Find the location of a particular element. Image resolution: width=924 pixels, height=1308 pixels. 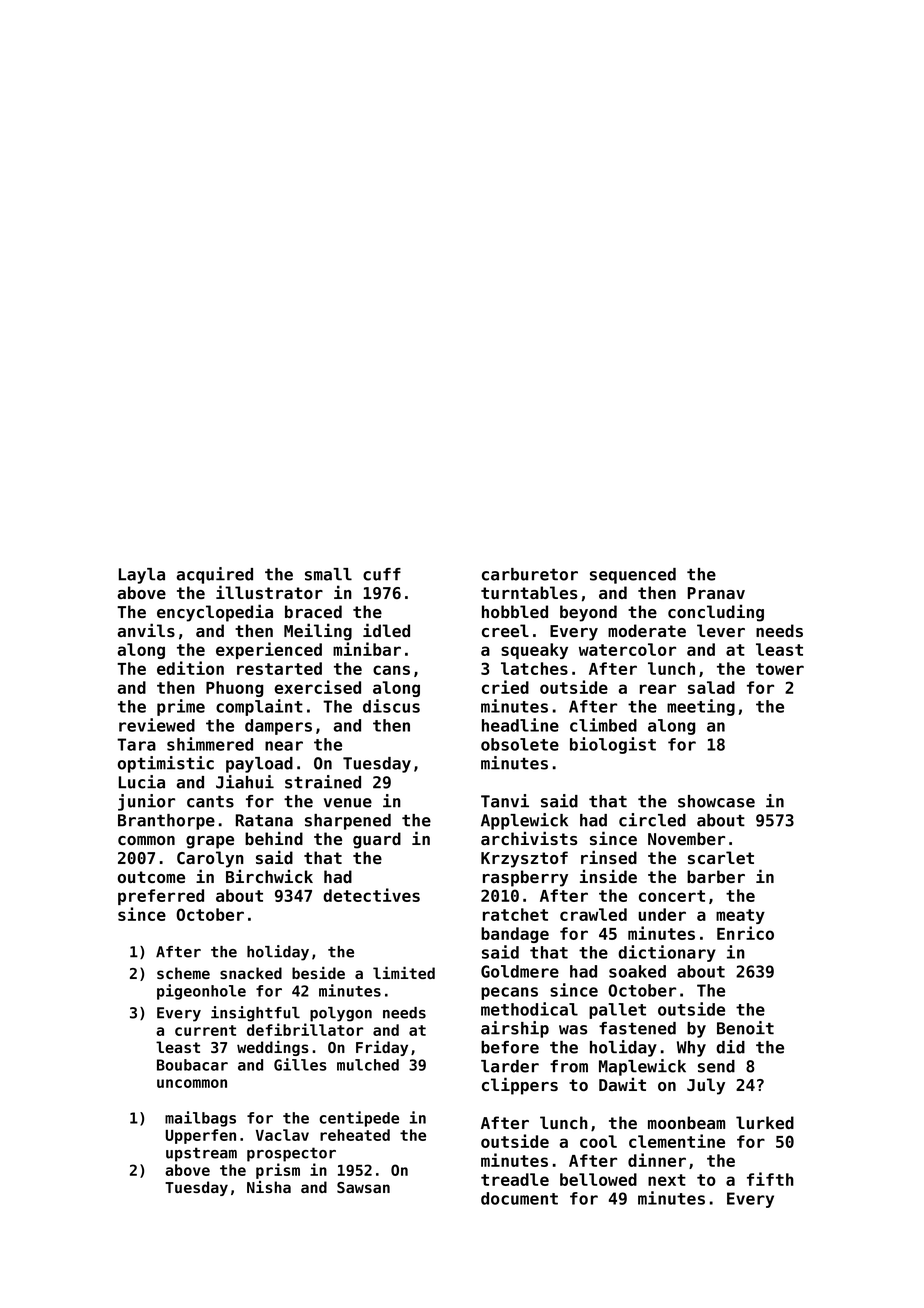

treadle is located at coordinates (515, 1179).
